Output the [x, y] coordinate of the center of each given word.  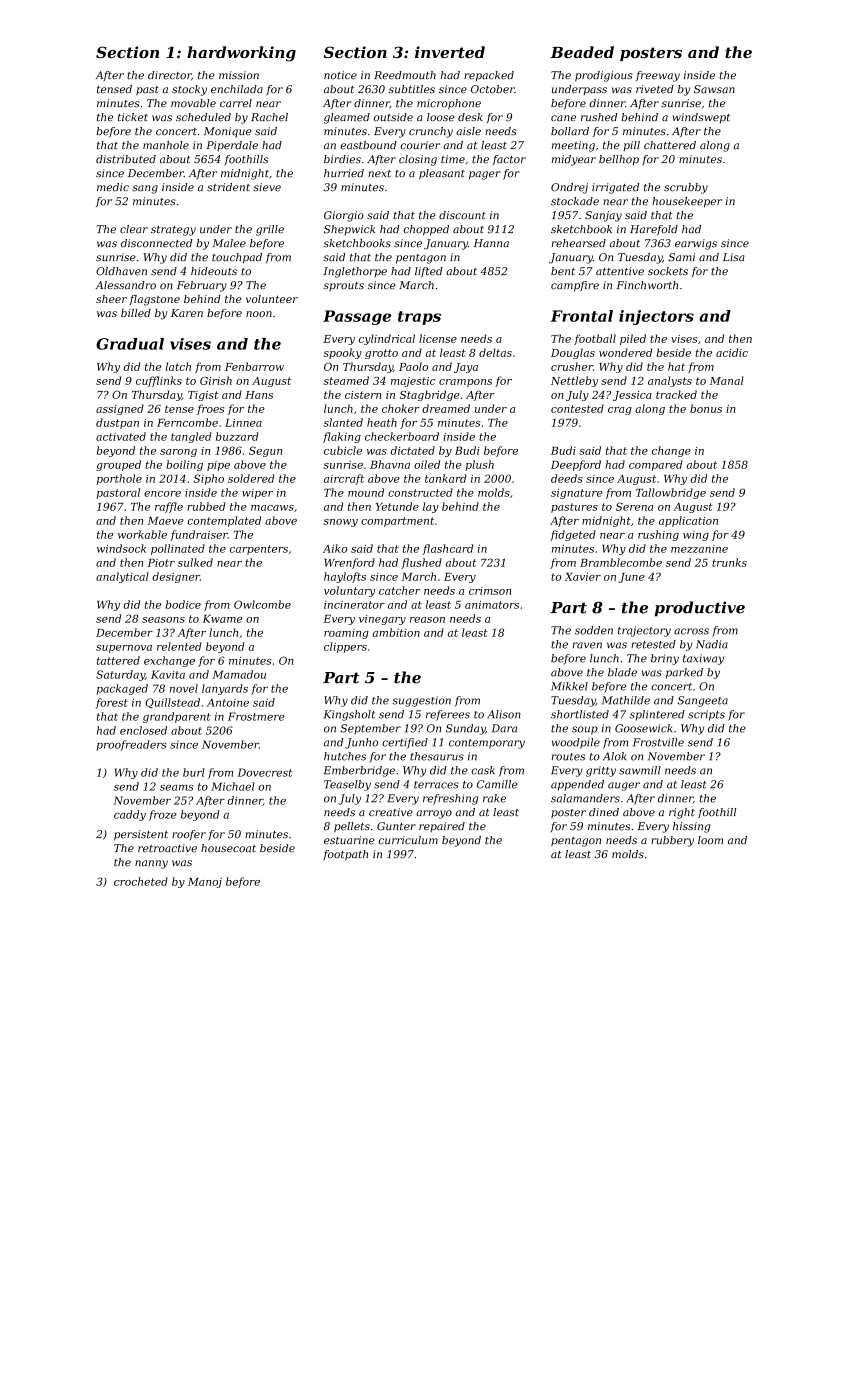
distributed [126, 159]
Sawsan [714, 89]
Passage [357, 317]
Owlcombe [262, 604]
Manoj [205, 883]
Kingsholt [349, 715]
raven [587, 645]
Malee [229, 243]
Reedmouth [405, 75]
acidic [732, 352]
